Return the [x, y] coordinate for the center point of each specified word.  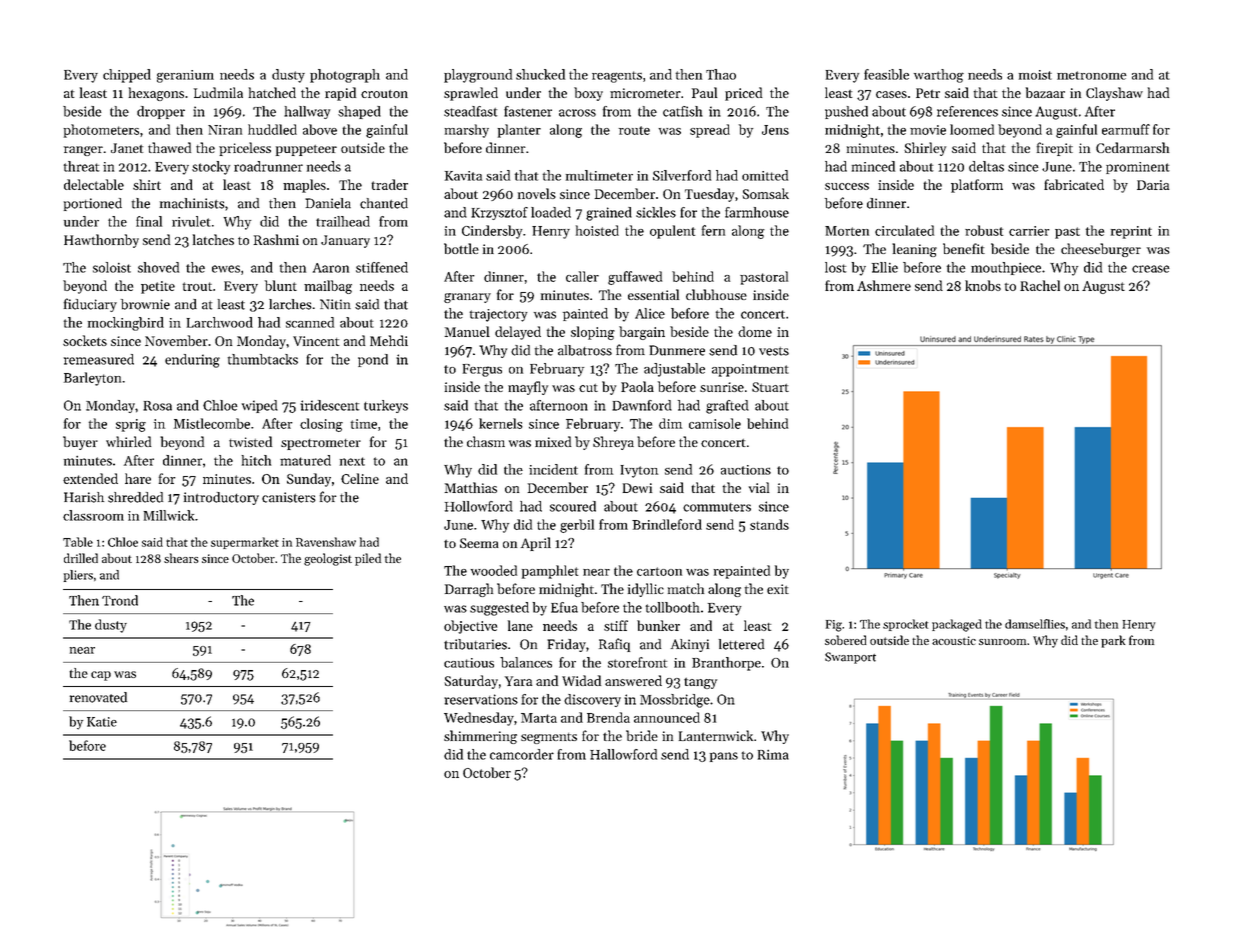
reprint [1131, 232]
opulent [672, 232]
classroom [93, 515]
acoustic [954, 640]
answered [633, 680]
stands [769, 524]
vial [759, 487]
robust [984, 230]
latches [213, 239]
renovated [98, 697]
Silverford [682, 175]
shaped [359, 112]
